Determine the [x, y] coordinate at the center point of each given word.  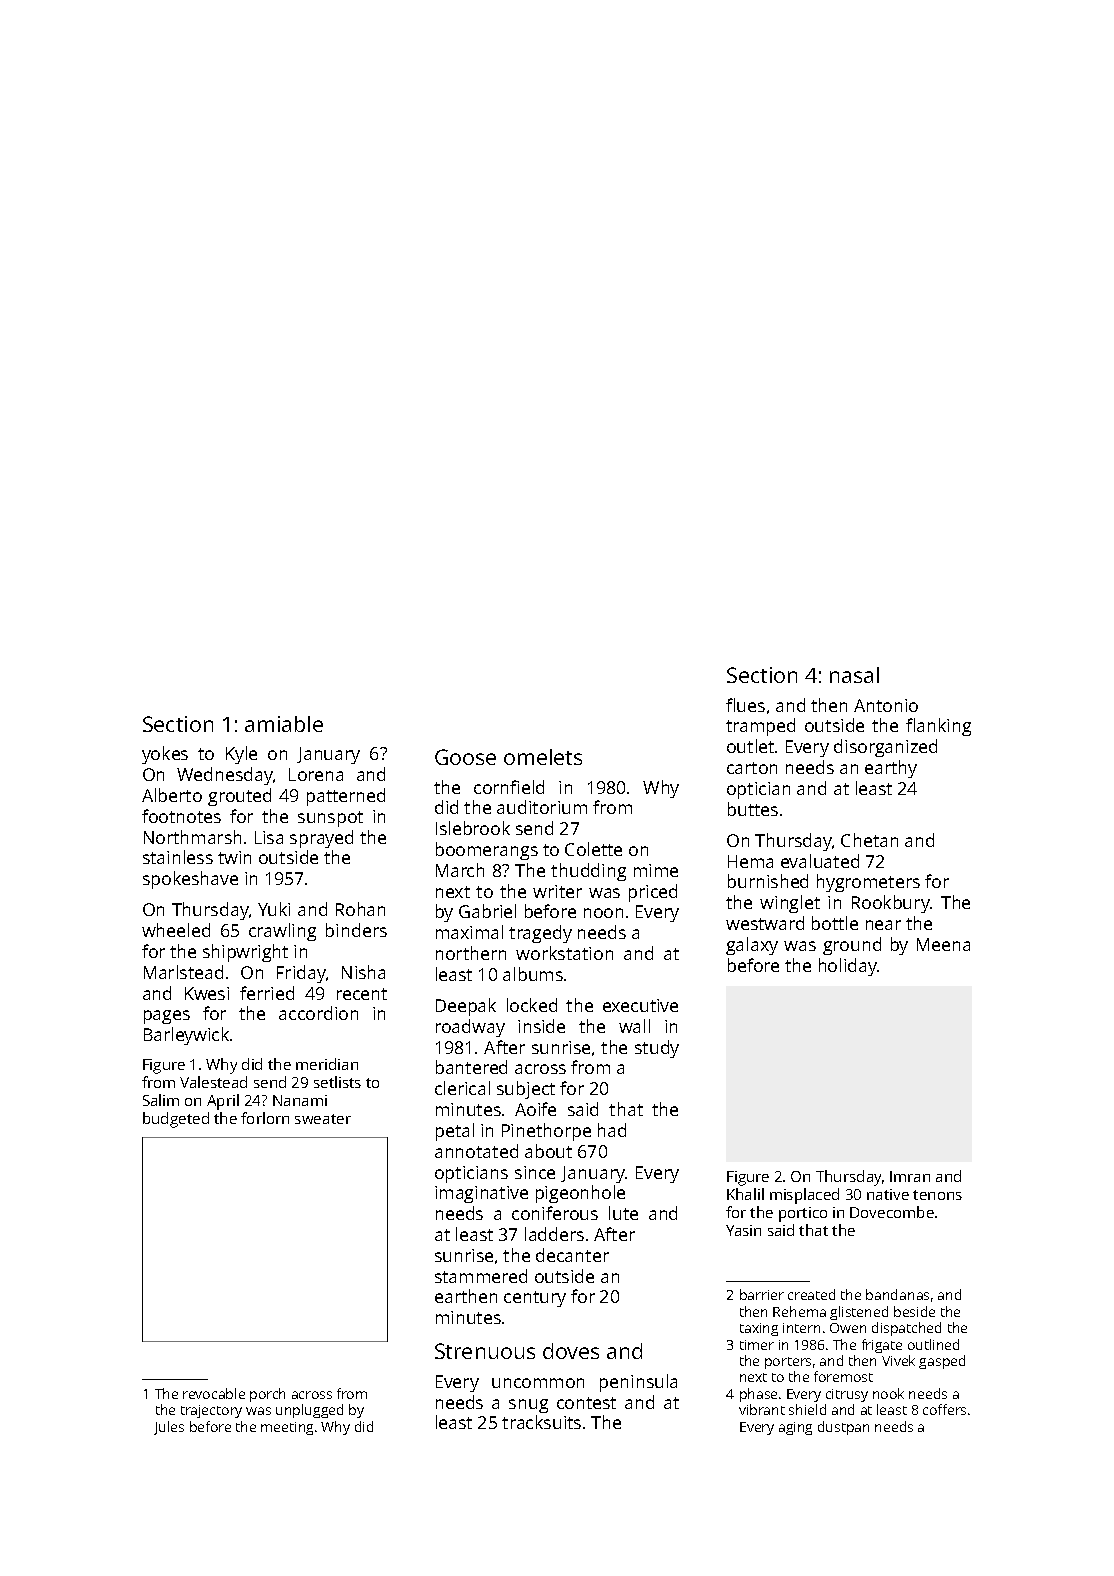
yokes [165, 755]
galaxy [752, 946]
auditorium [542, 807]
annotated [476, 1151]
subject [526, 1090]
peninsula [638, 1383]
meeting [287, 1428]
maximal [469, 932]
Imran [910, 1176]
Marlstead [183, 972]
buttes [753, 809]
